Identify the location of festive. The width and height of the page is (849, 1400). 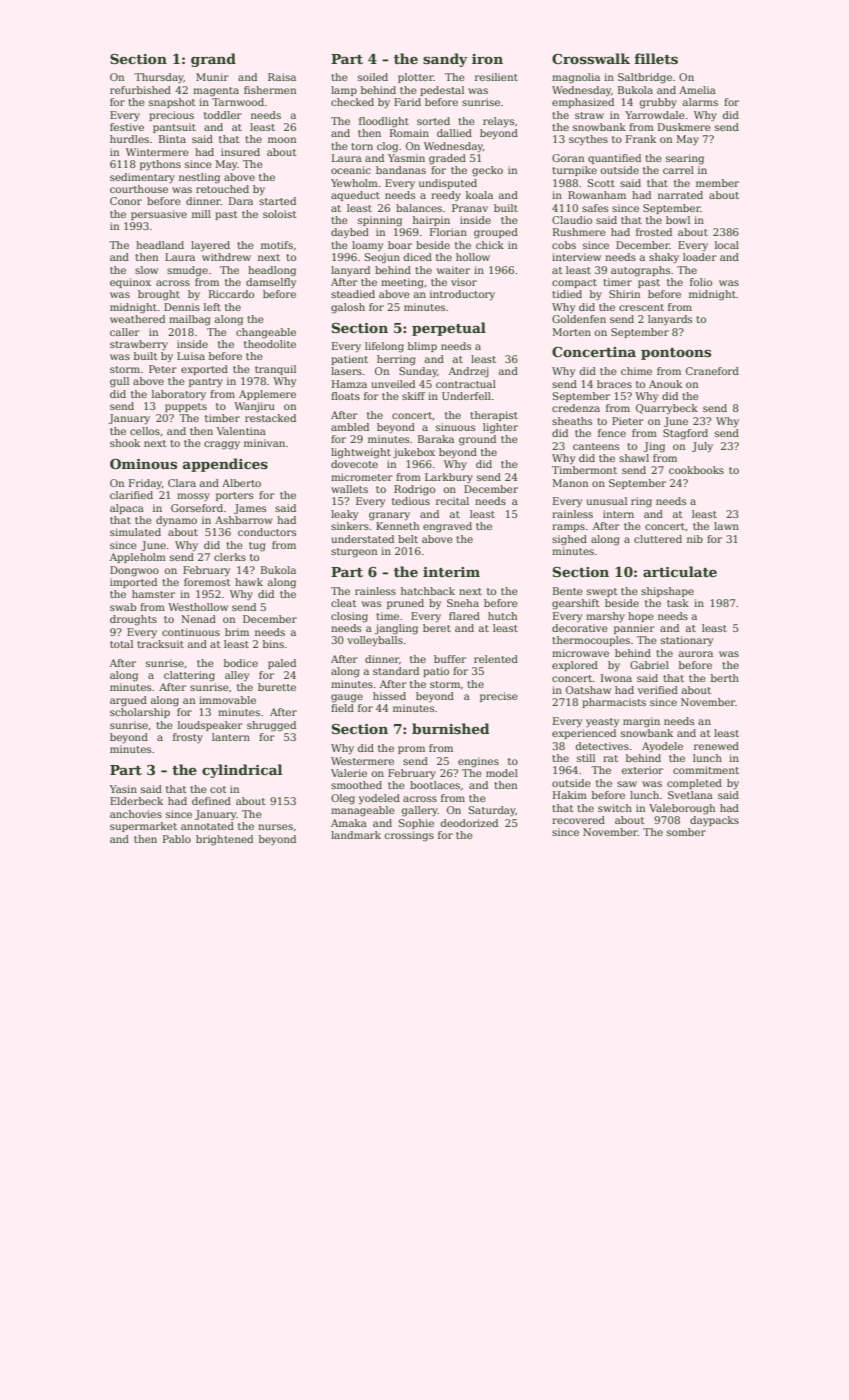
(127, 127).
